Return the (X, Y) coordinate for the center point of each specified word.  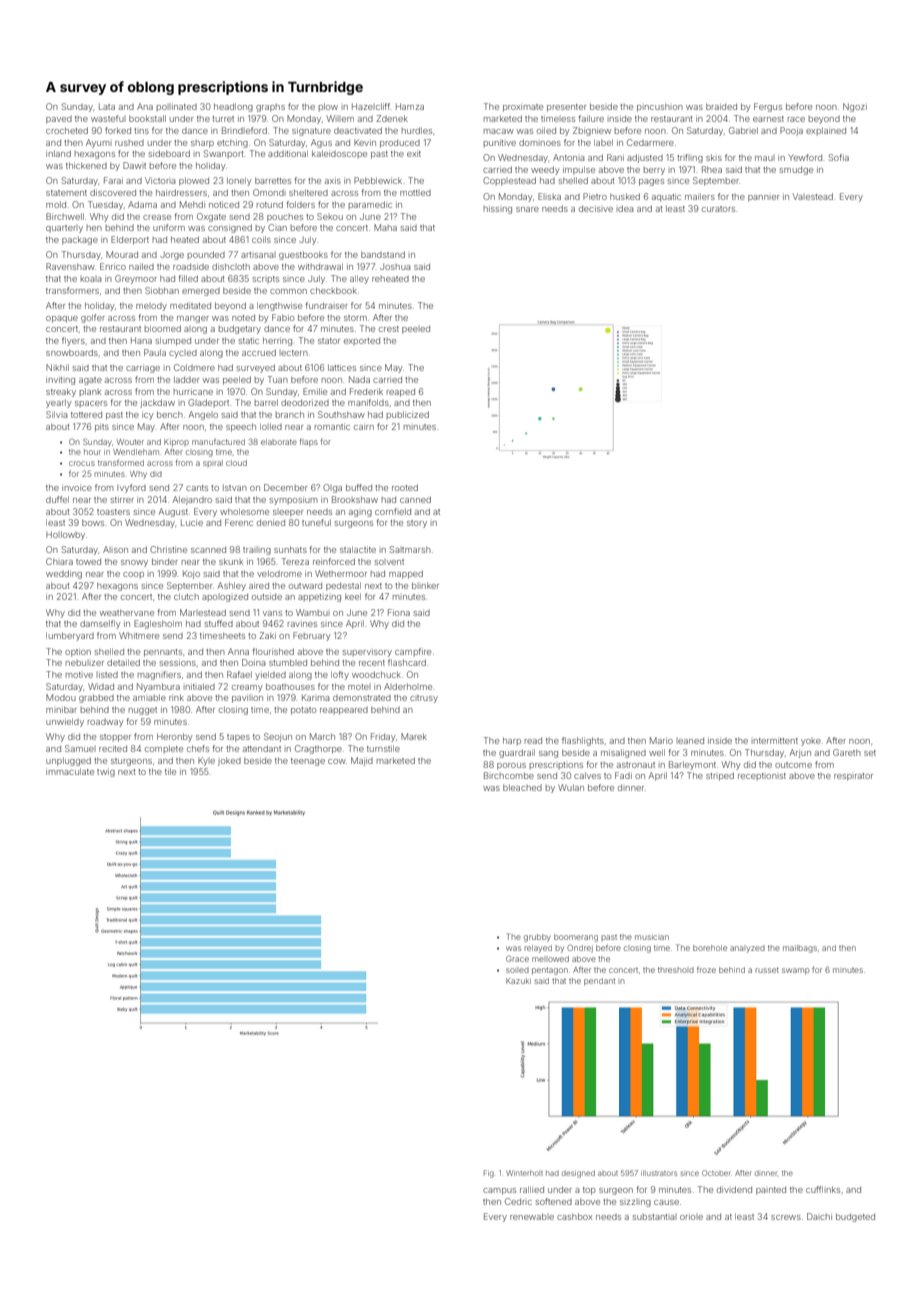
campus (499, 1191)
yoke (811, 742)
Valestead (813, 196)
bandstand (383, 254)
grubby (537, 938)
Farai (113, 180)
